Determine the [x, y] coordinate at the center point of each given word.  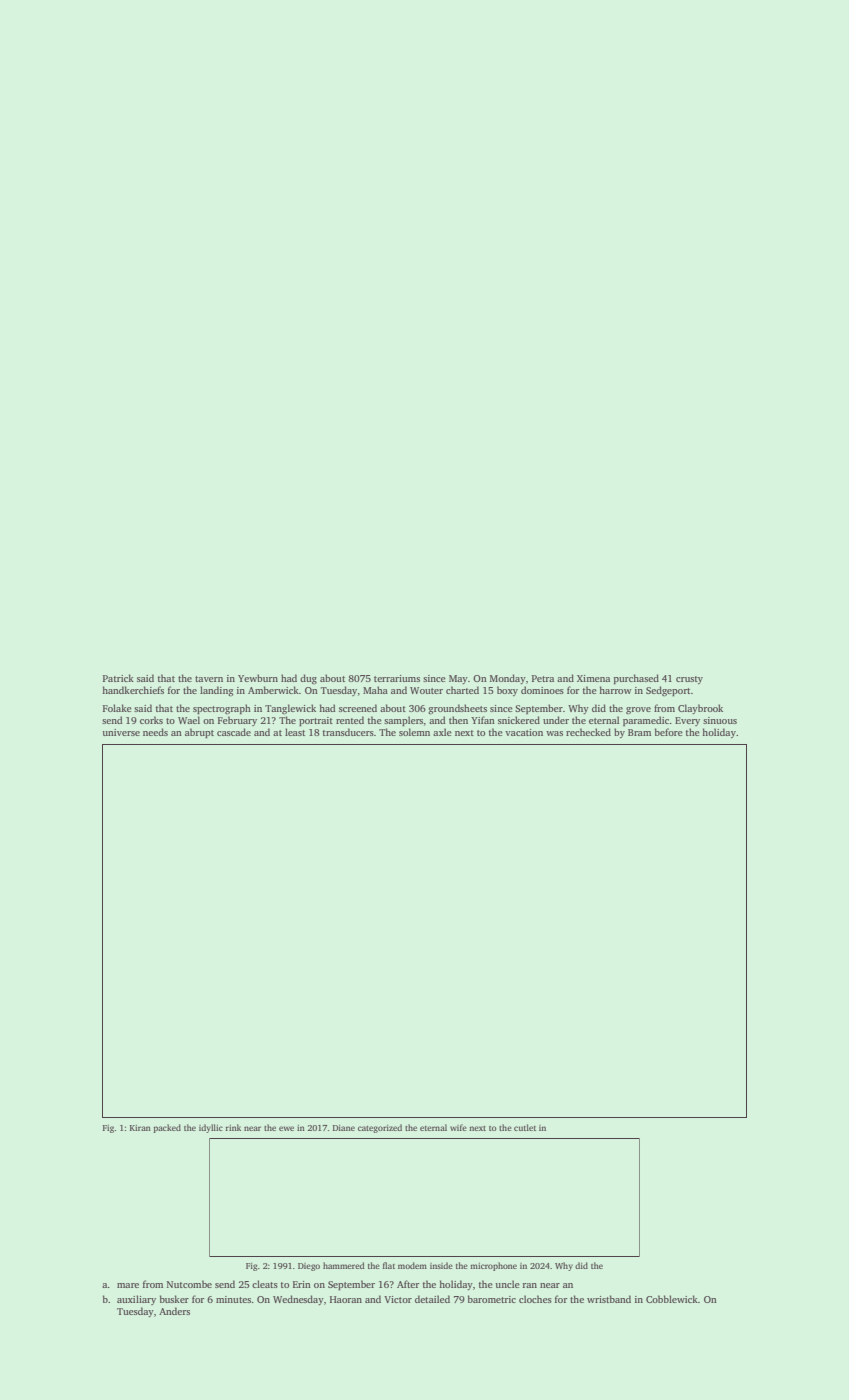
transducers [348, 732]
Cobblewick [672, 1299]
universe [121, 732]
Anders [174, 1311]
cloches [535, 1299]
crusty [689, 680]
